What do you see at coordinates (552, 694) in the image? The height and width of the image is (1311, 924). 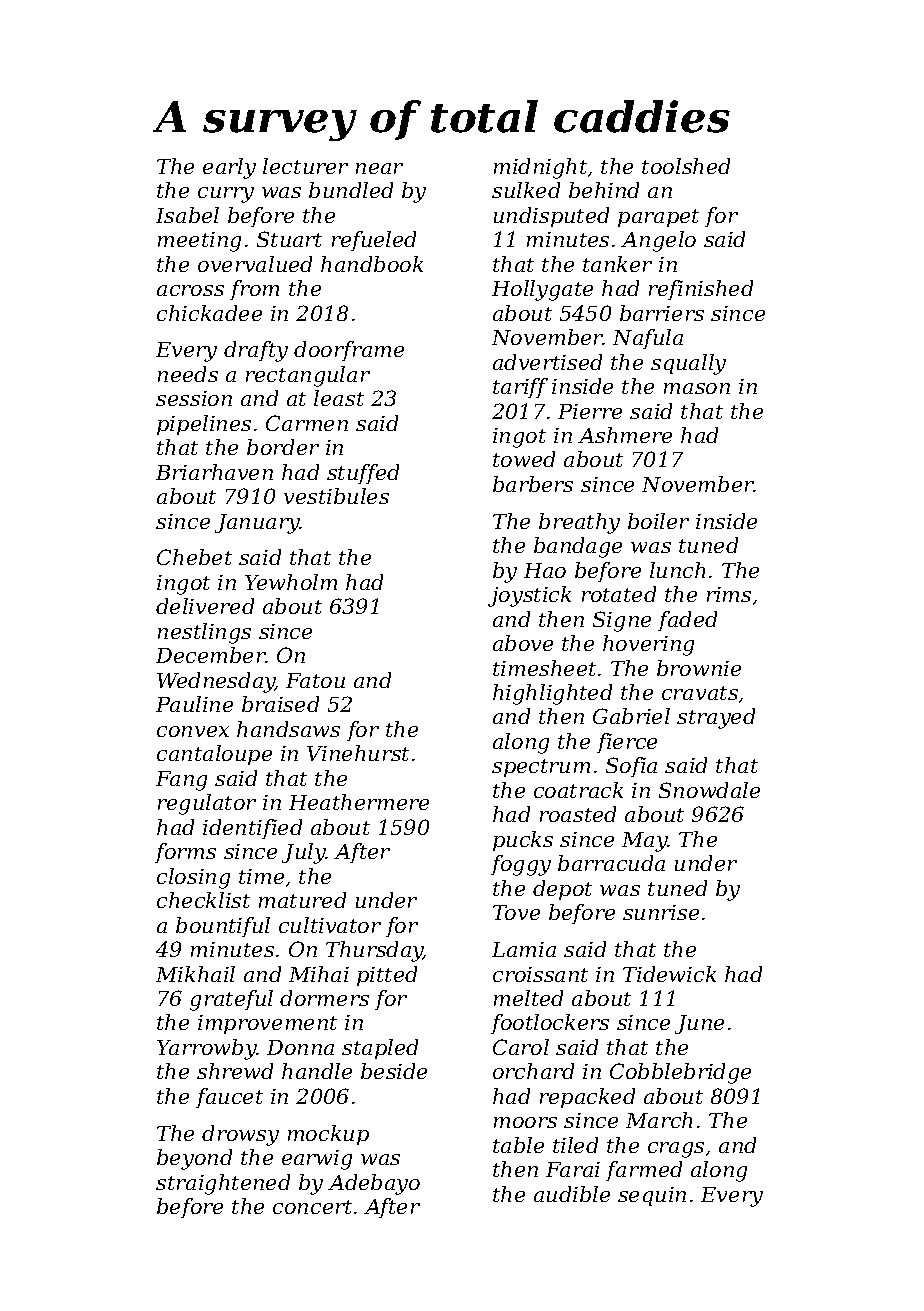 I see `highlighted` at bounding box center [552, 694].
